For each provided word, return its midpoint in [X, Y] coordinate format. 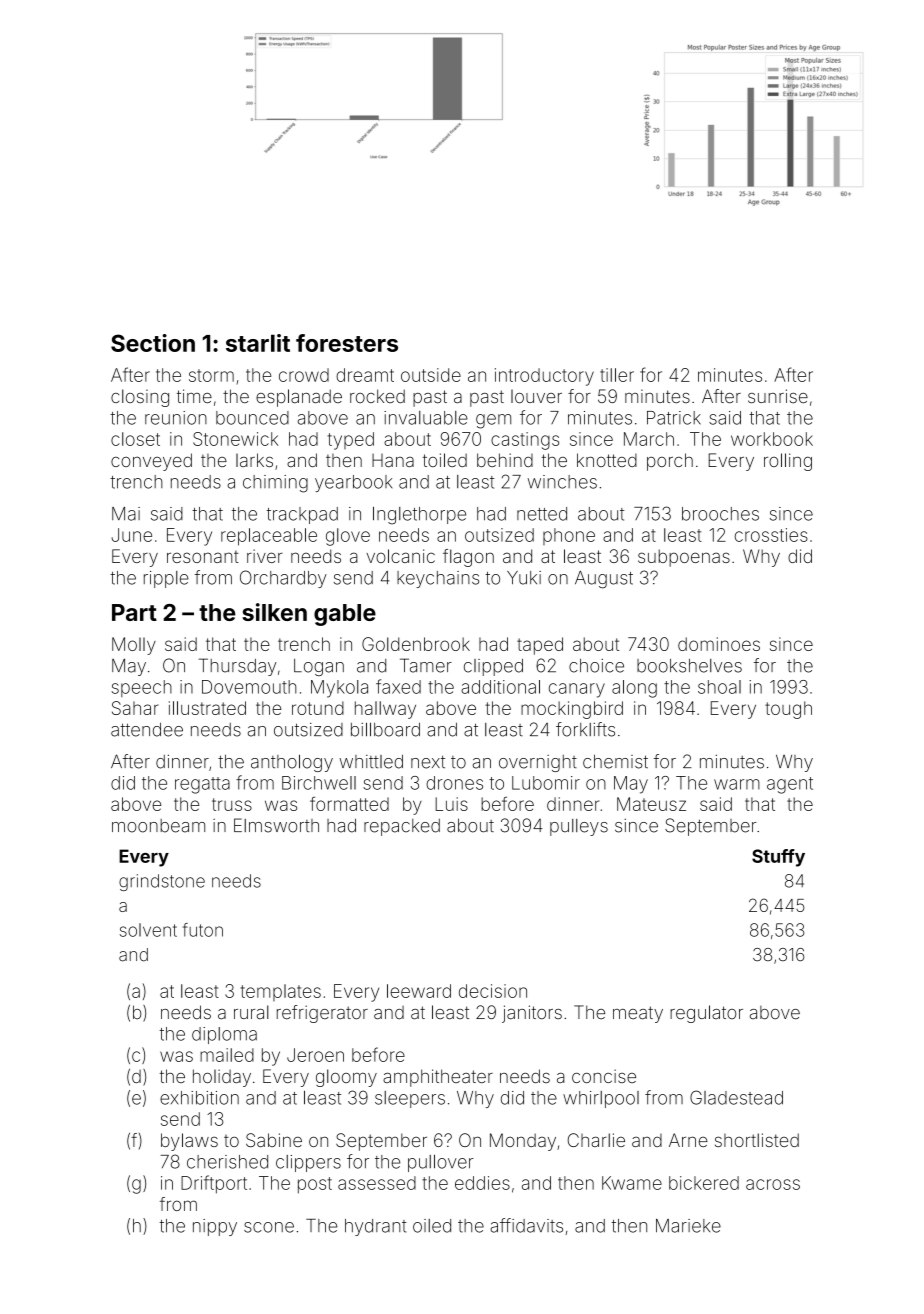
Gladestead [736, 1097]
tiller [617, 375]
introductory [544, 377]
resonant [203, 556]
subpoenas [684, 558]
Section [153, 343]
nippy [215, 1227]
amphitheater [438, 1078]
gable [345, 615]
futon [203, 930]
